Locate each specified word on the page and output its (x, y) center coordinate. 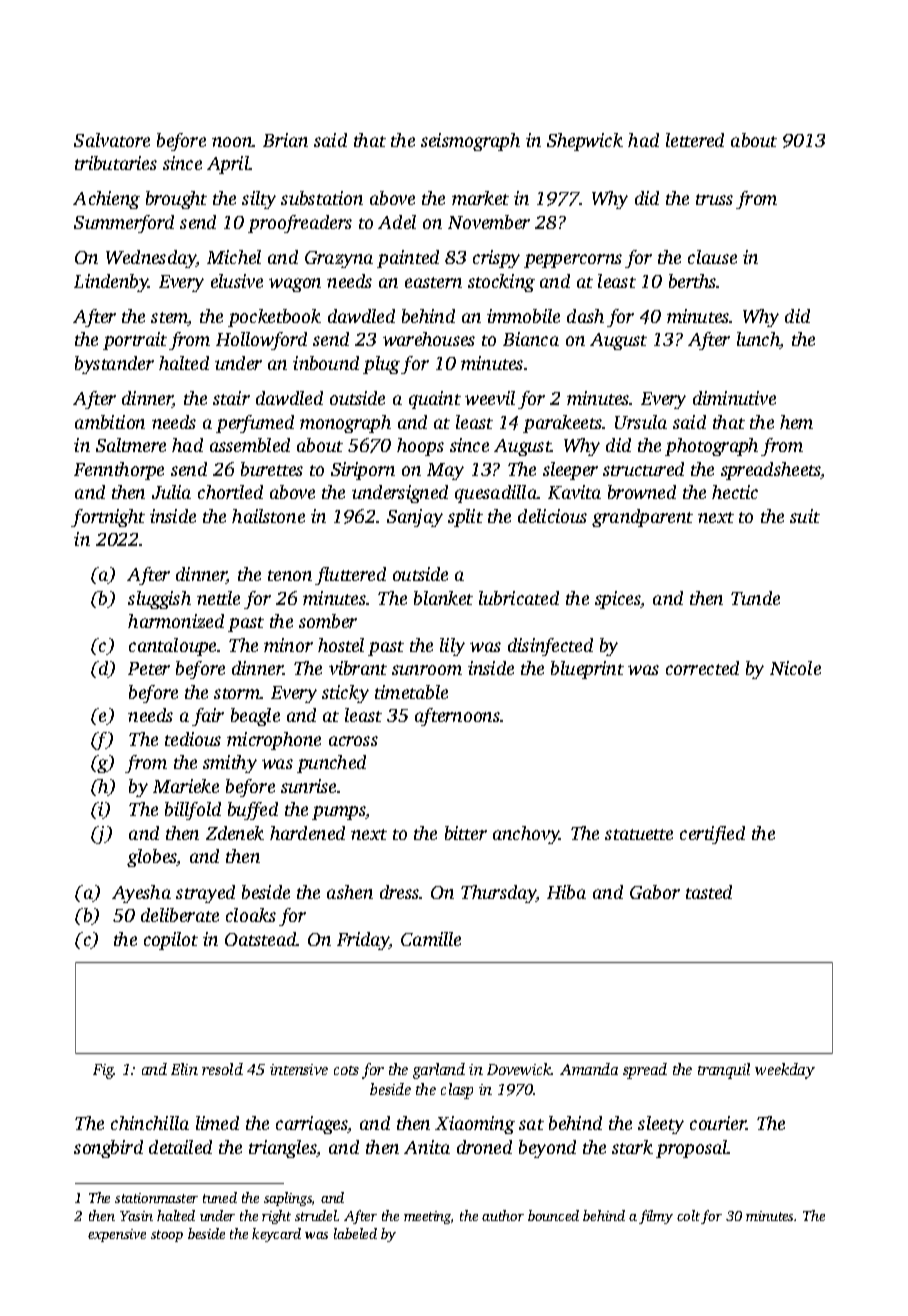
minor (288, 645)
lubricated (519, 598)
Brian (285, 140)
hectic (735, 492)
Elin (184, 1069)
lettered (695, 140)
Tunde (755, 598)
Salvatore (112, 140)
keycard (276, 1235)
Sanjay (415, 518)
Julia (171, 492)
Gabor (655, 892)
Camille (431, 939)
